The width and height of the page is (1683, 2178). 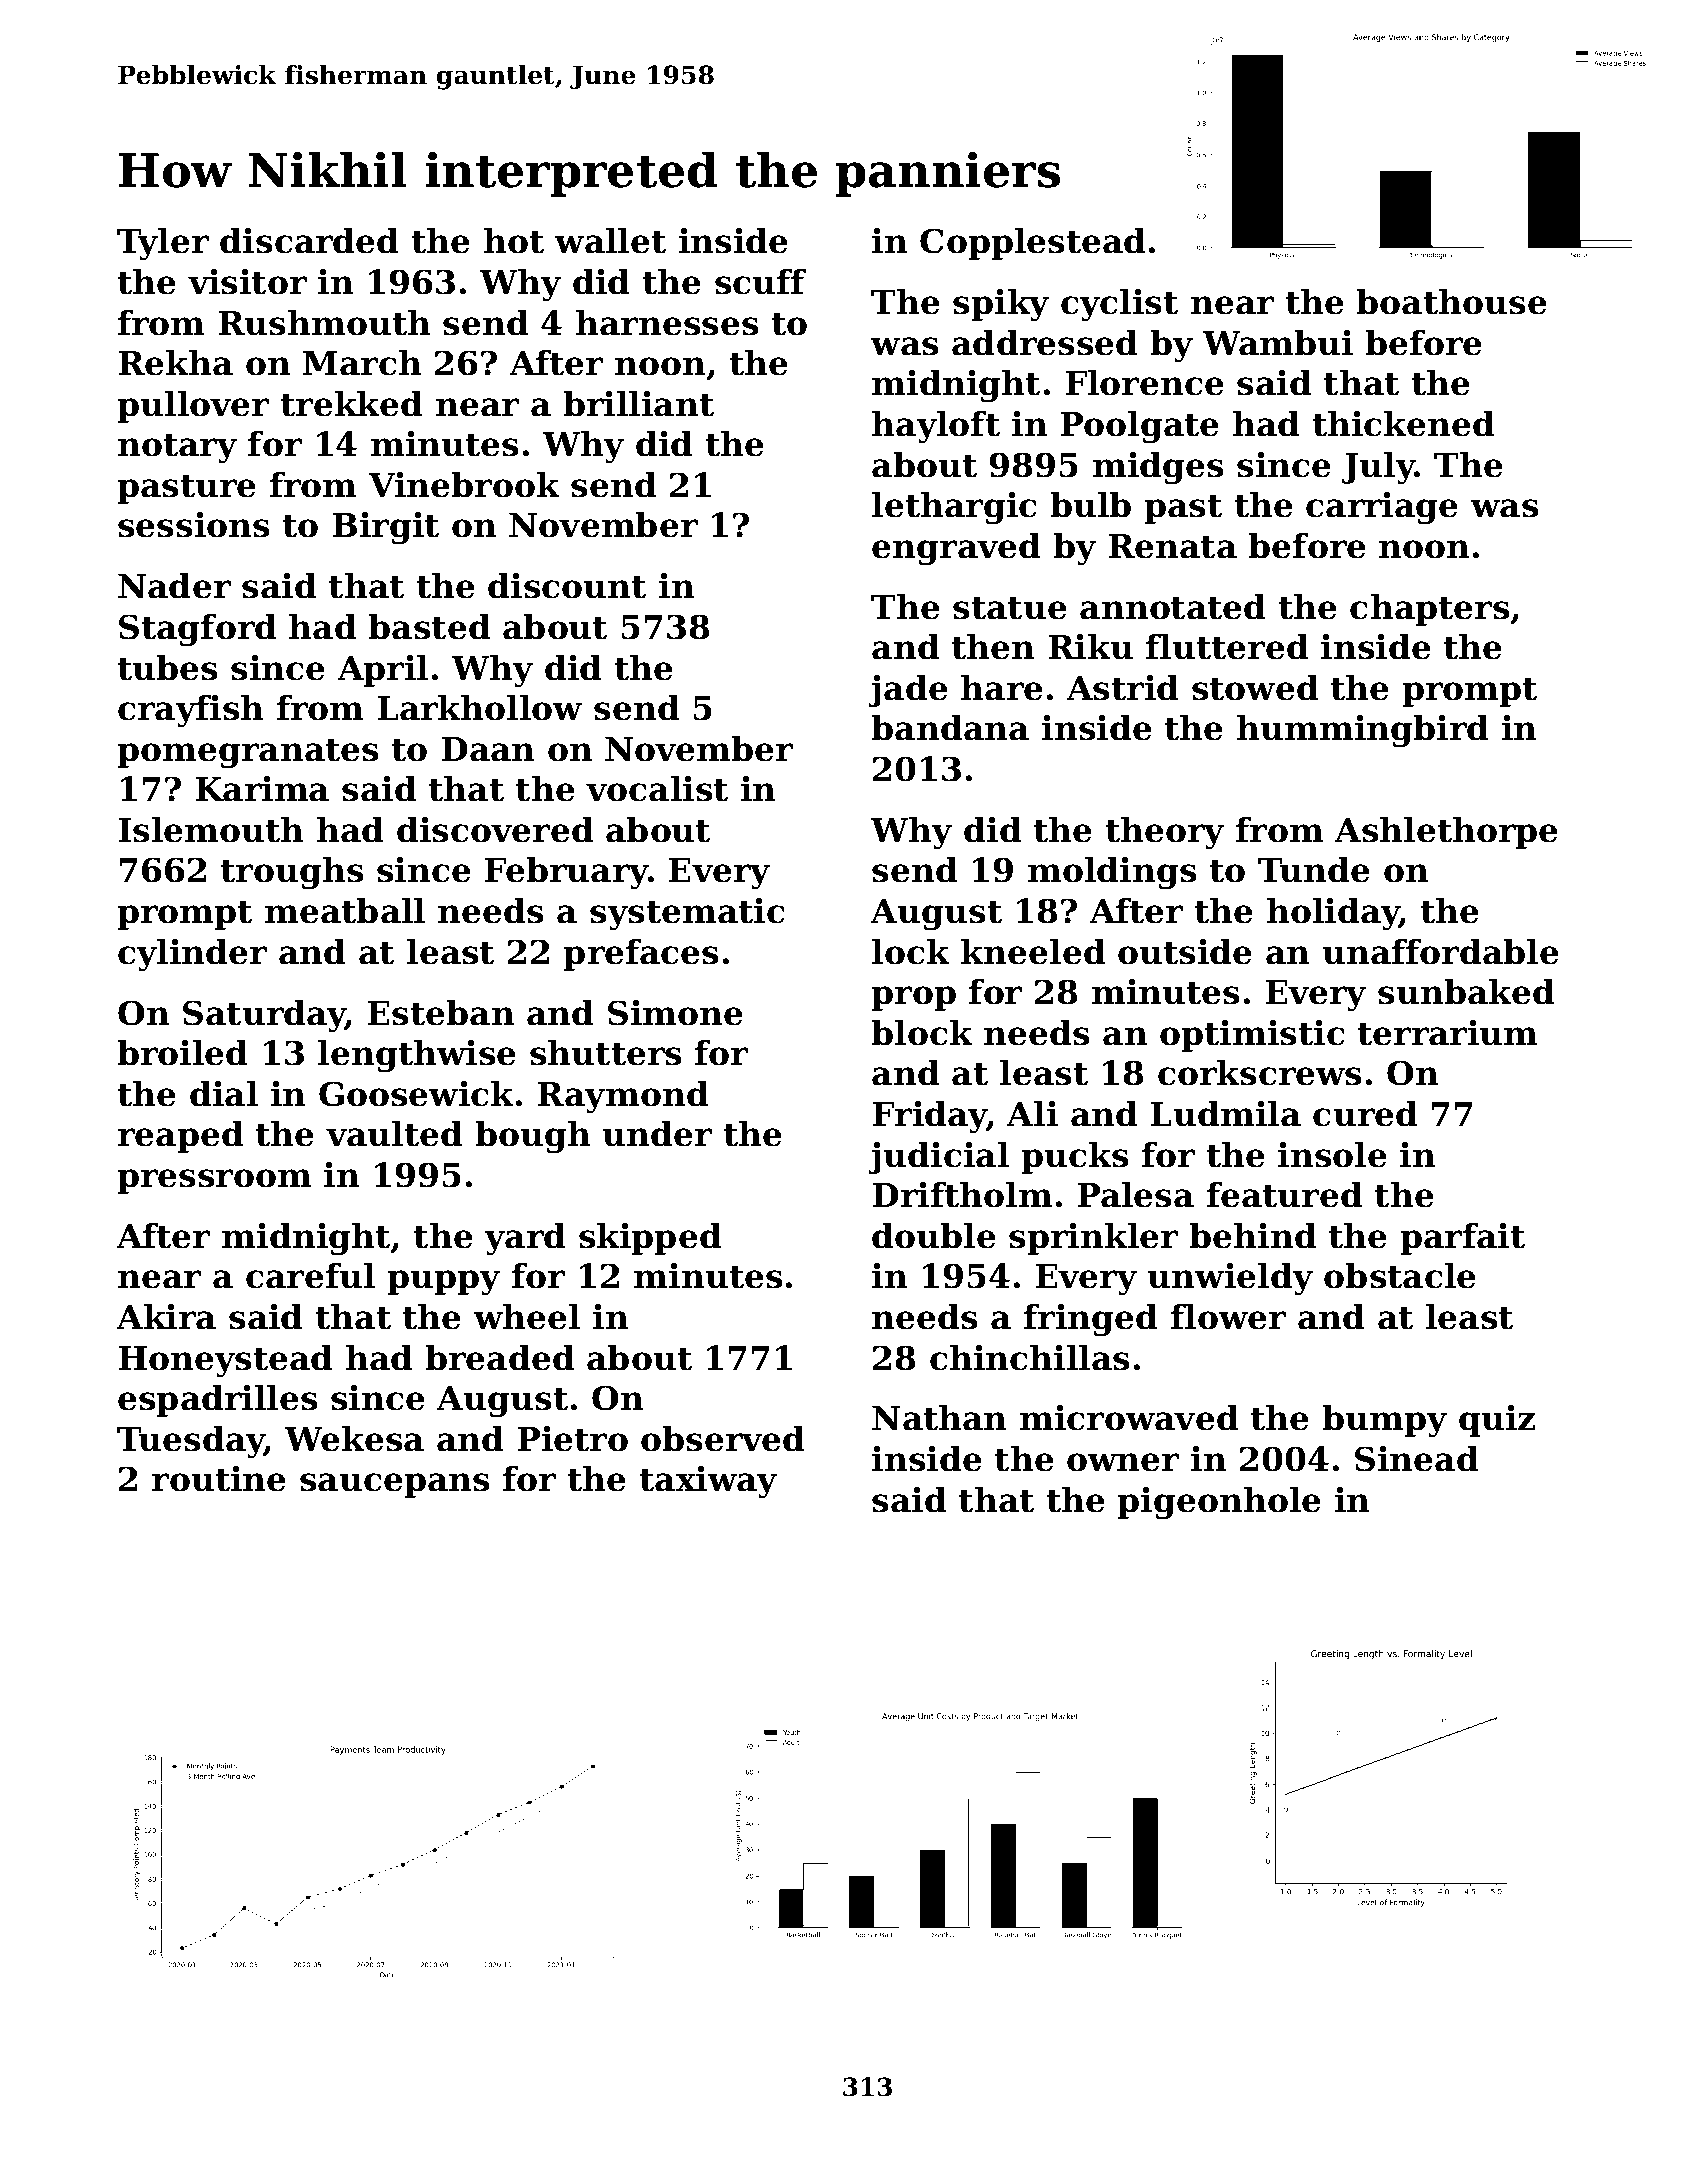 What do you see at coordinates (1033, 244) in the page?
I see `Copplestead` at bounding box center [1033, 244].
